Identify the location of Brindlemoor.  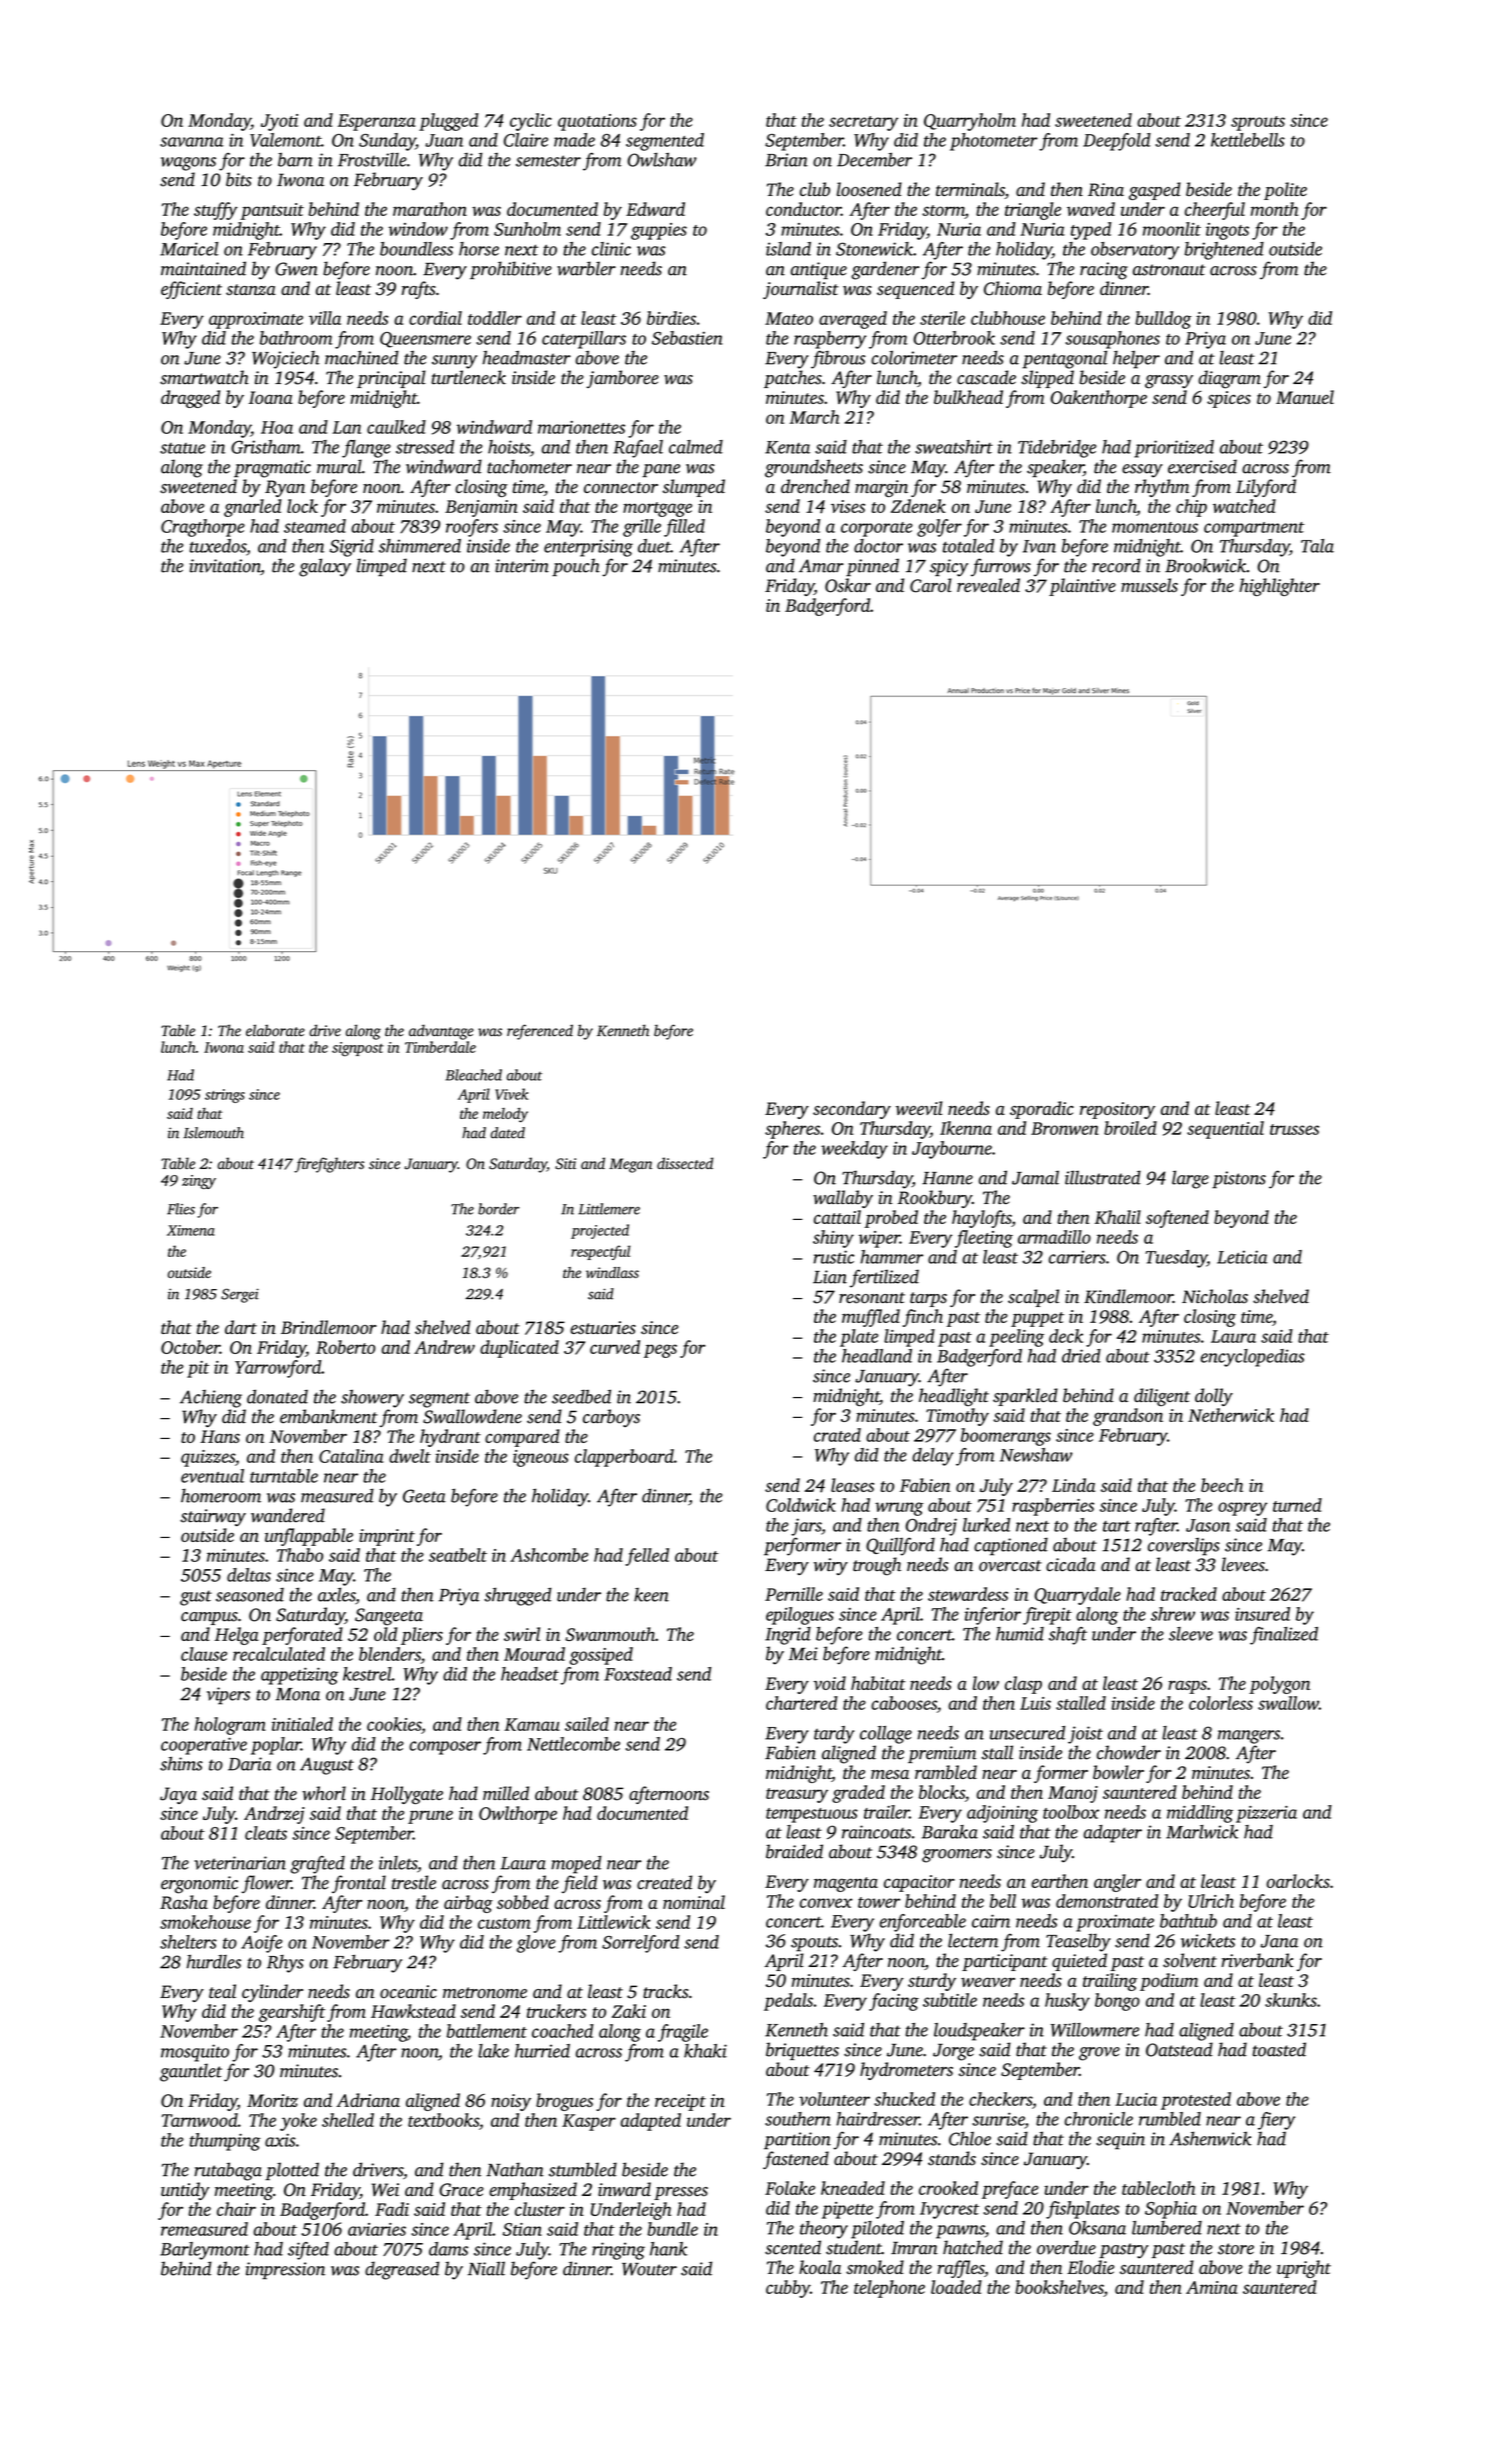
(329, 1327).
